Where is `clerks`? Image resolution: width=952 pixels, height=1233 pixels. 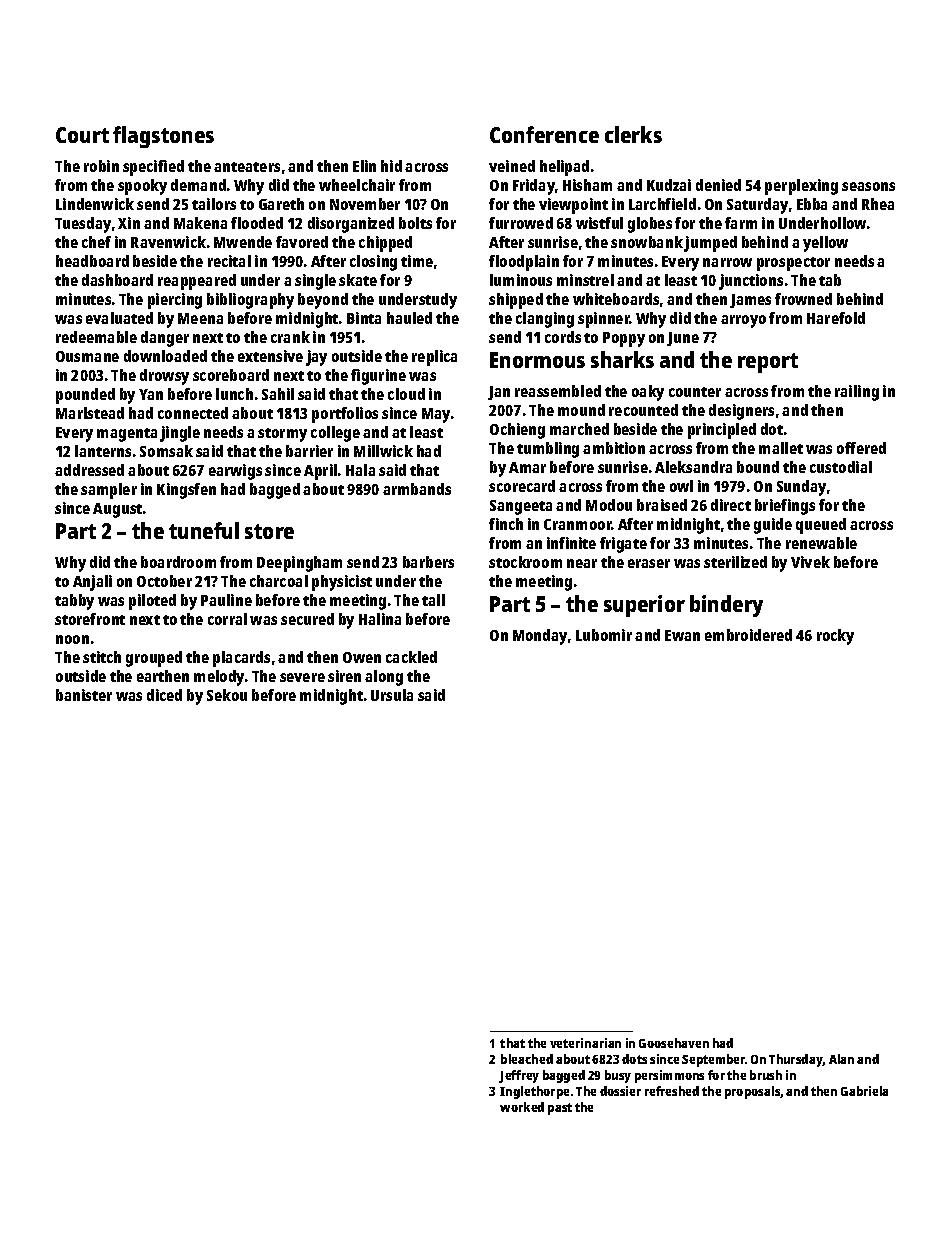
clerks is located at coordinates (633, 134).
